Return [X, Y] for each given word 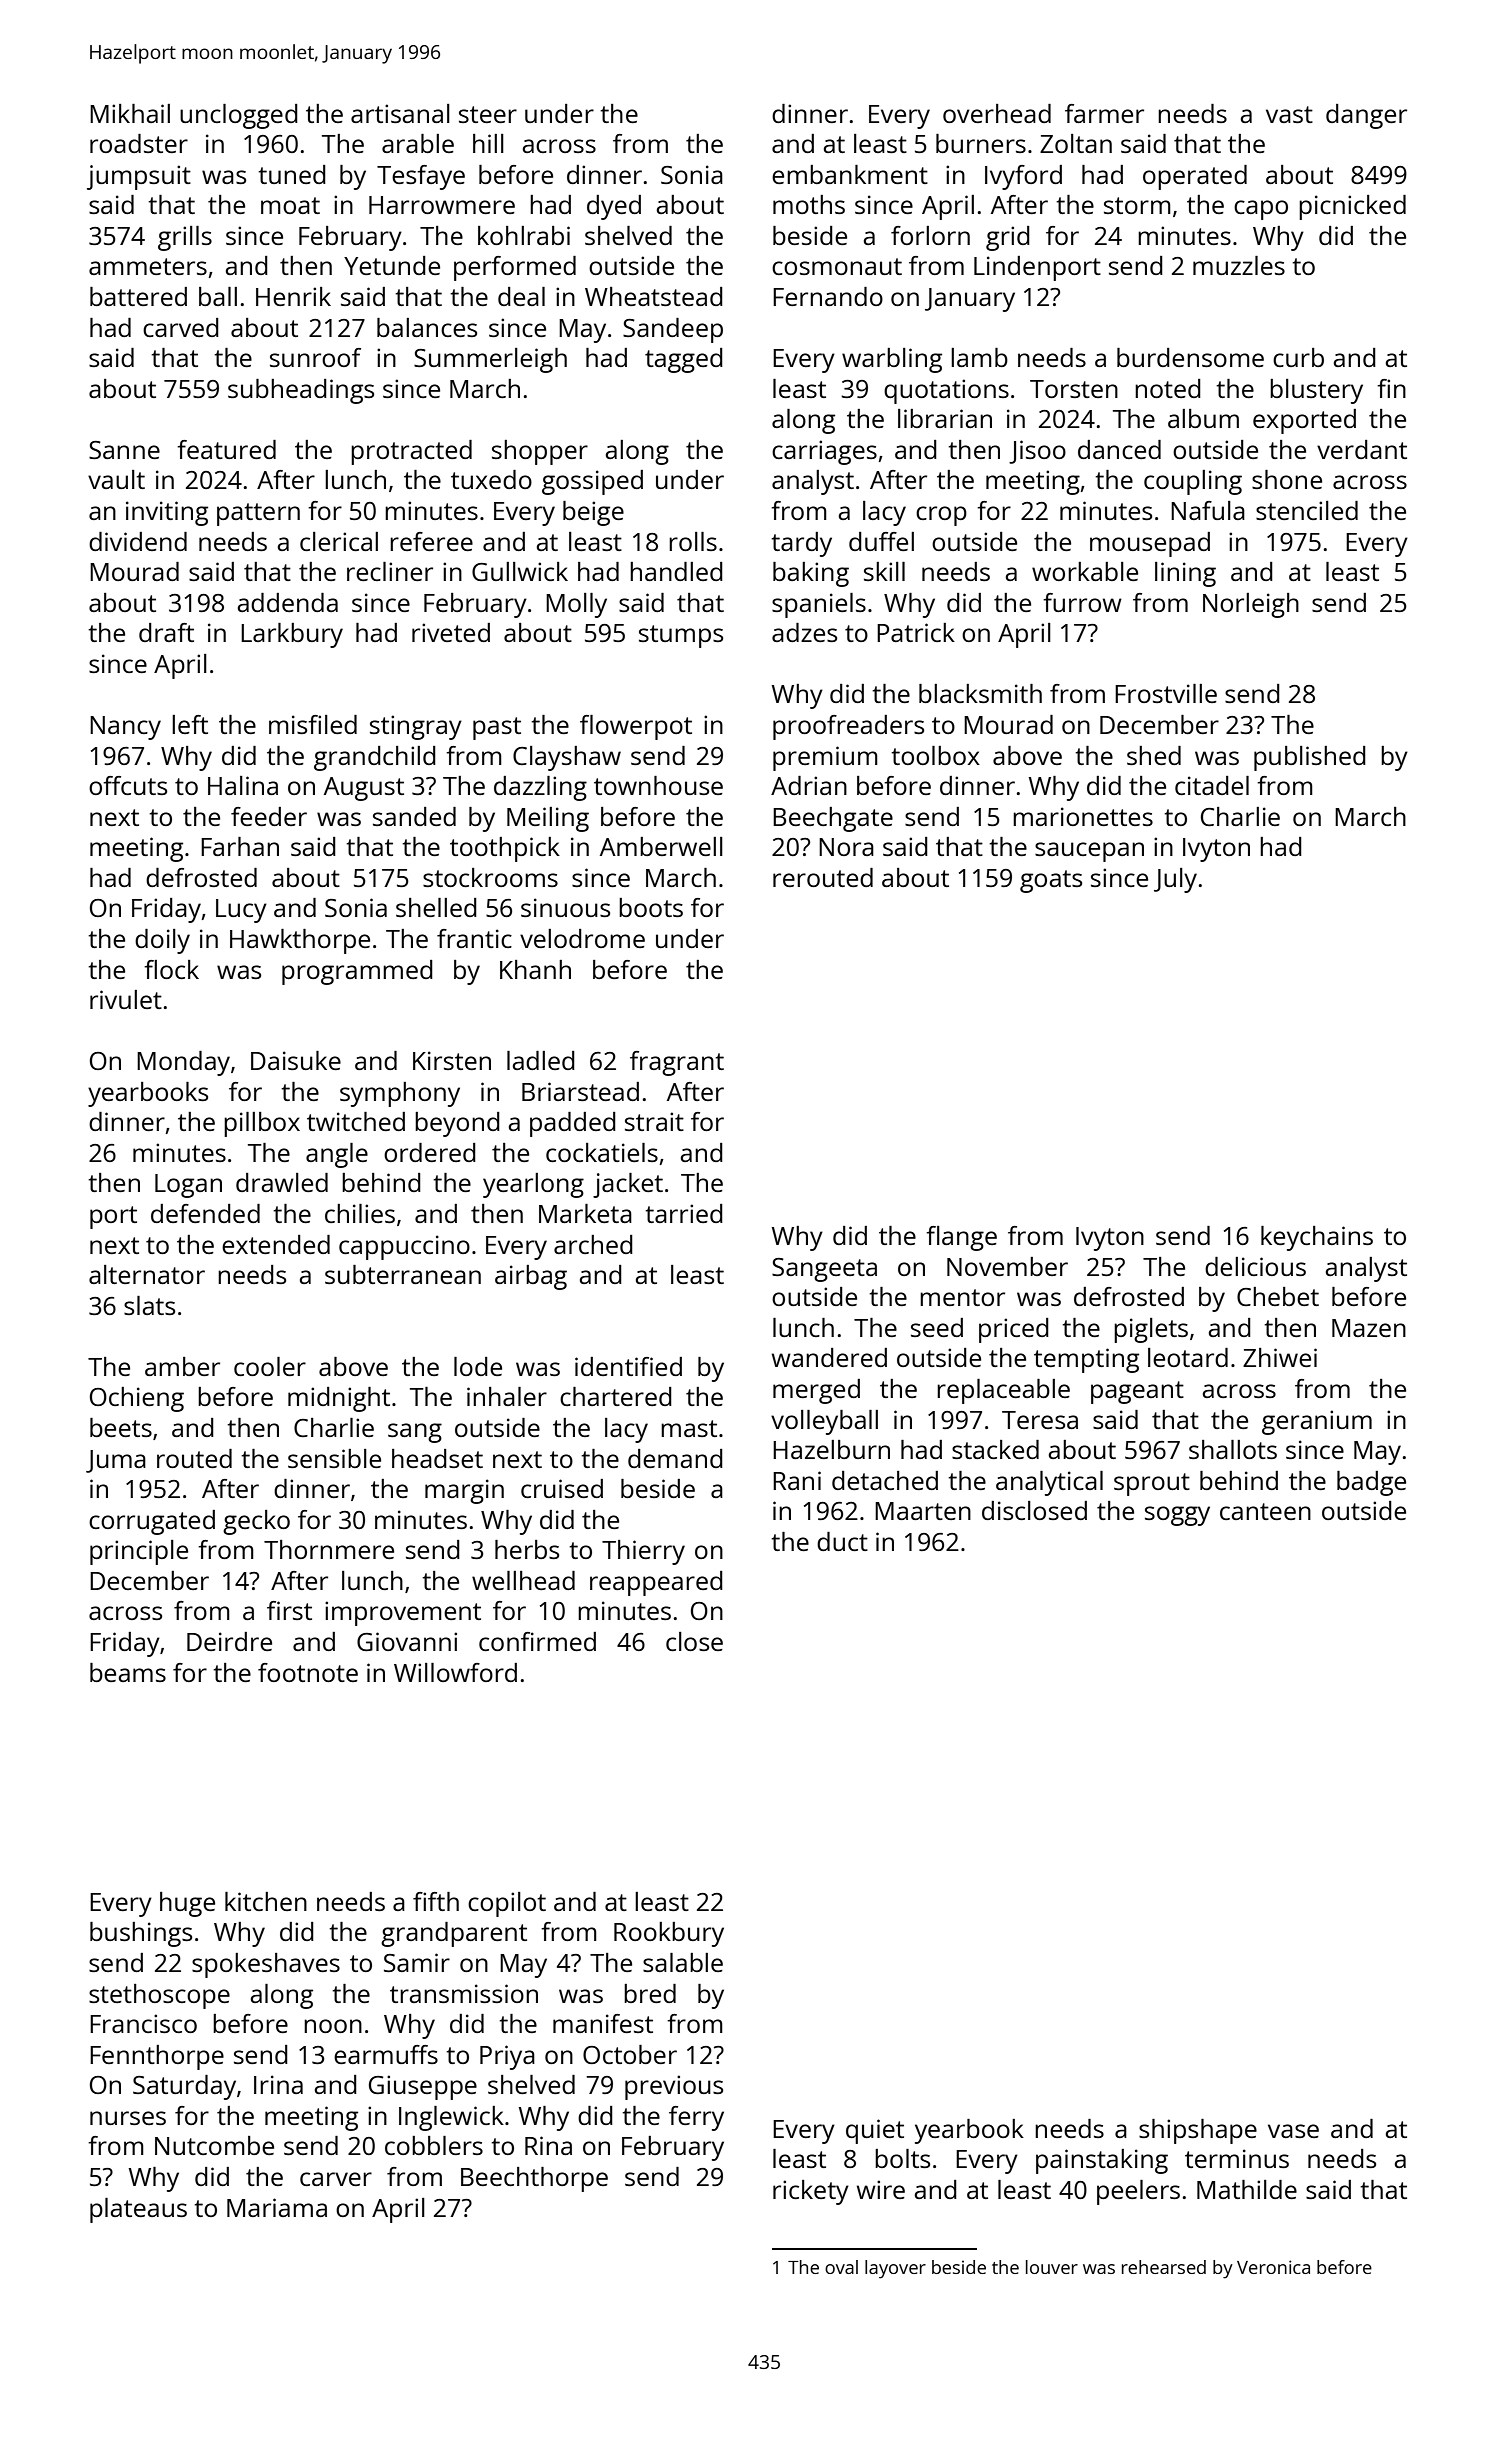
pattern [258, 514]
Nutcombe [214, 2145]
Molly [576, 605]
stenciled [1307, 510]
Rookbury [669, 1934]
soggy [1177, 1516]
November [1007, 1266]
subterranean [403, 1274]
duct [842, 1541]
